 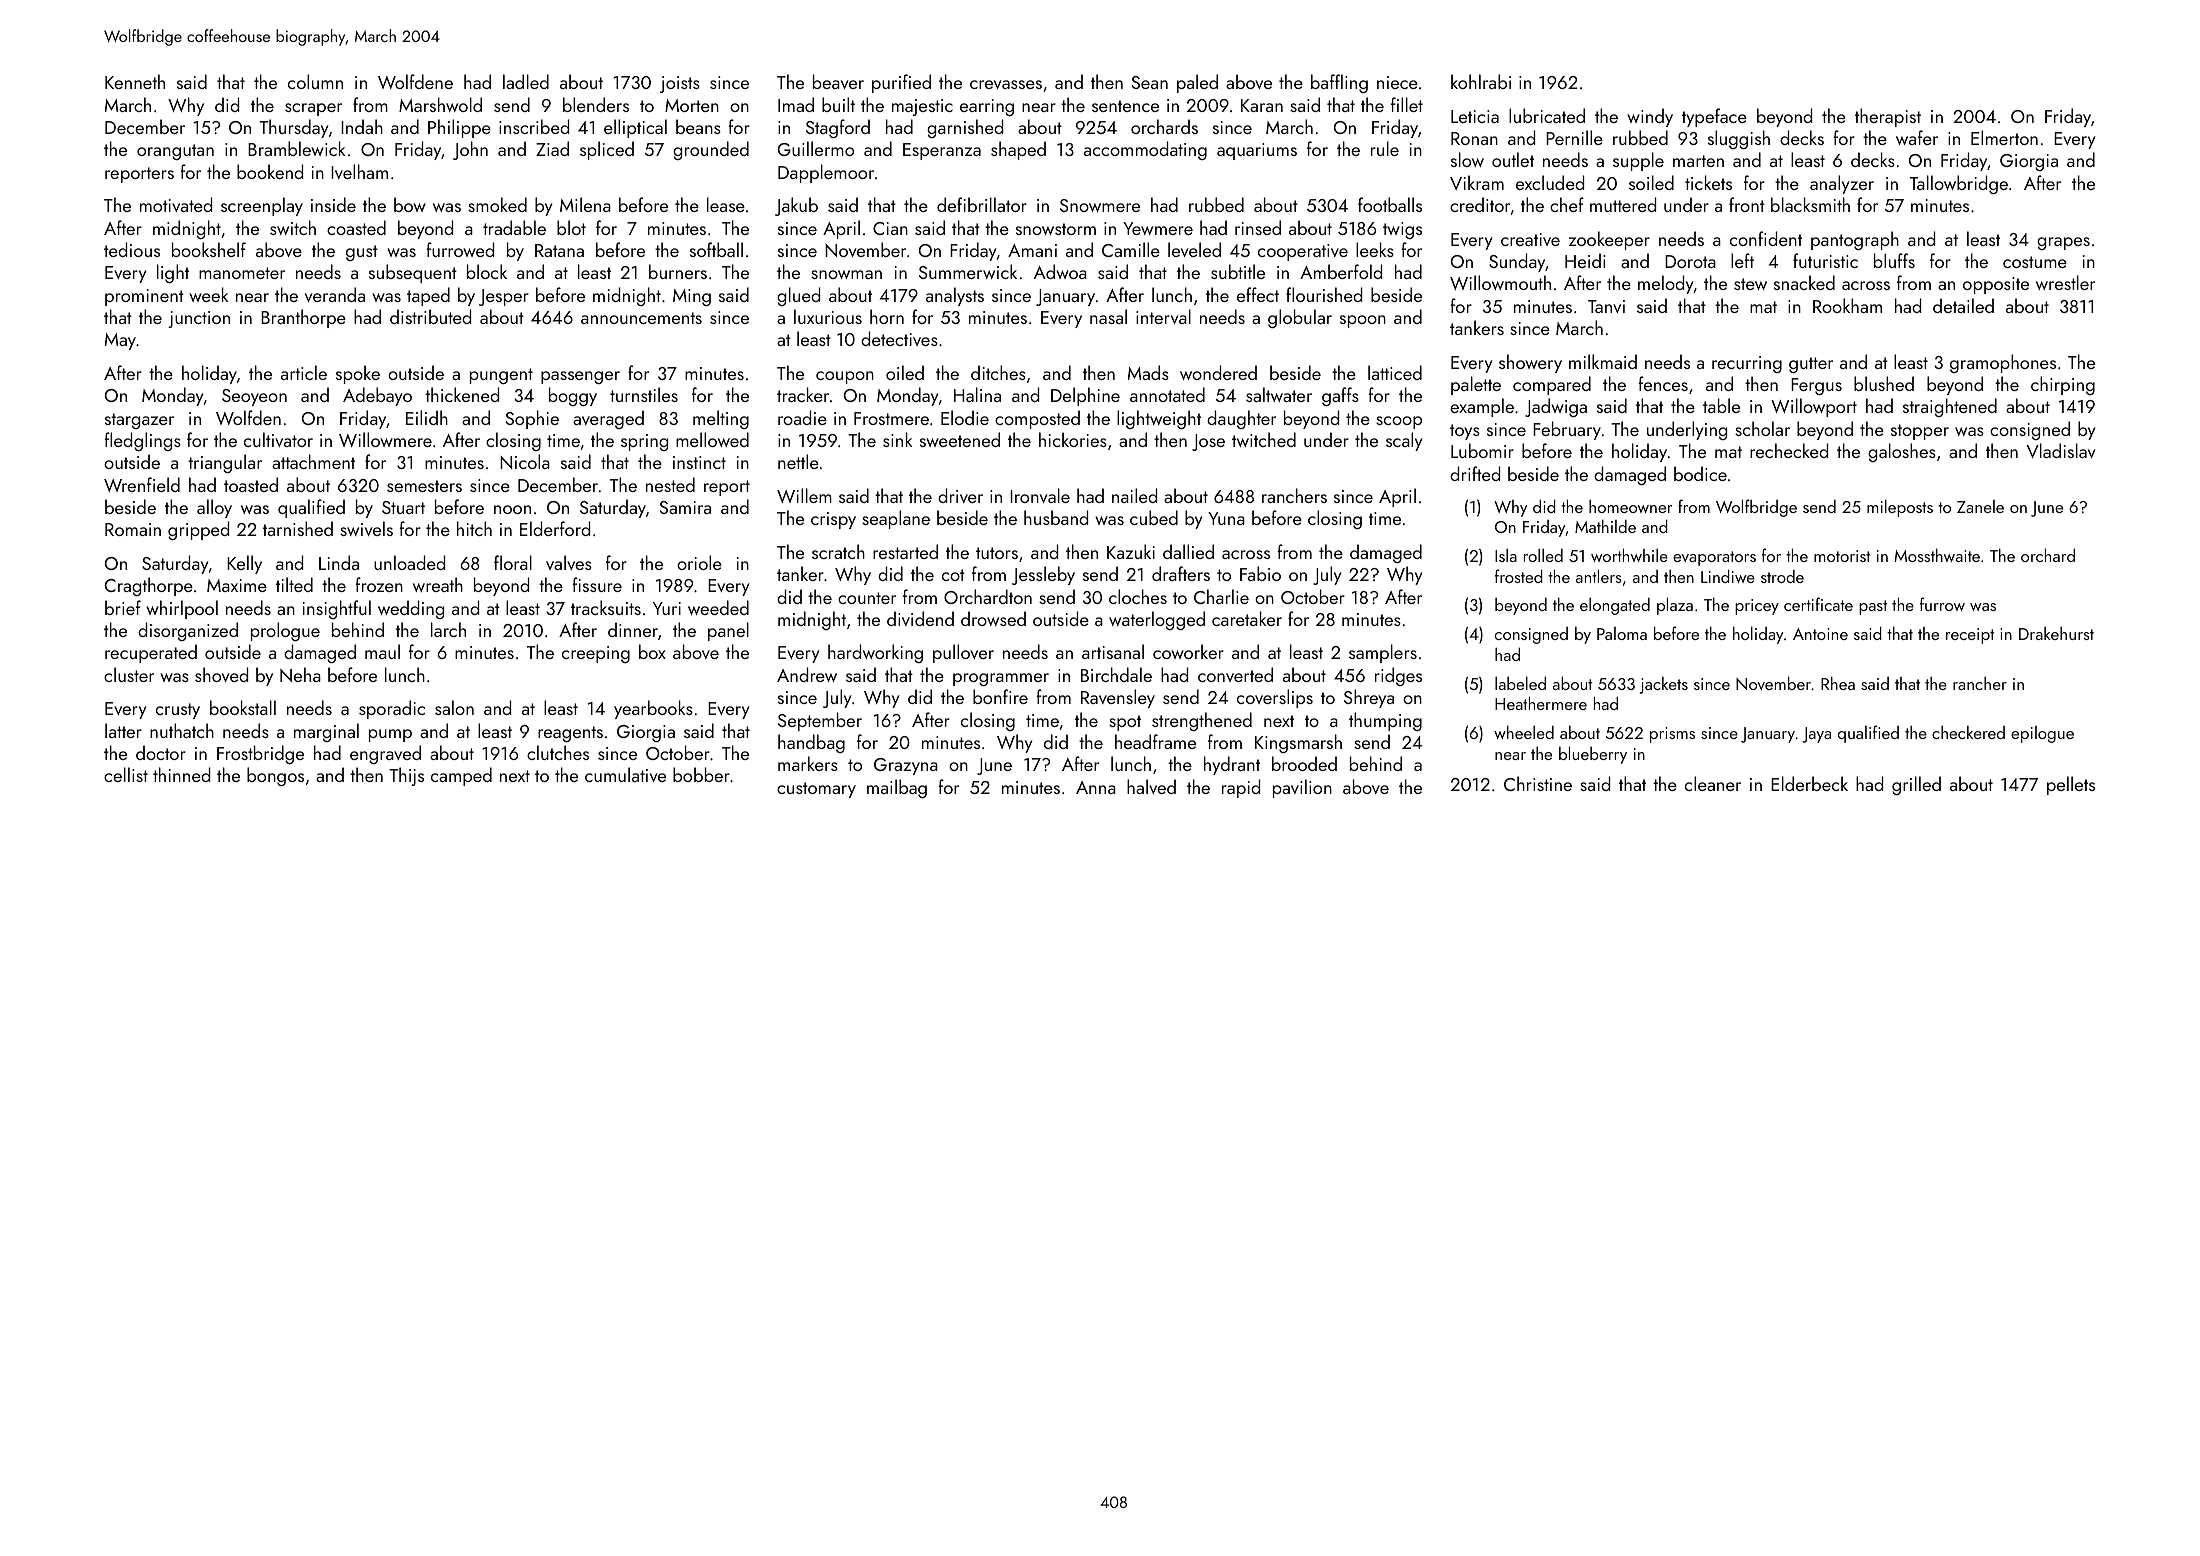 What do you see at coordinates (1530, 363) in the screenshot?
I see `showery` at bounding box center [1530, 363].
